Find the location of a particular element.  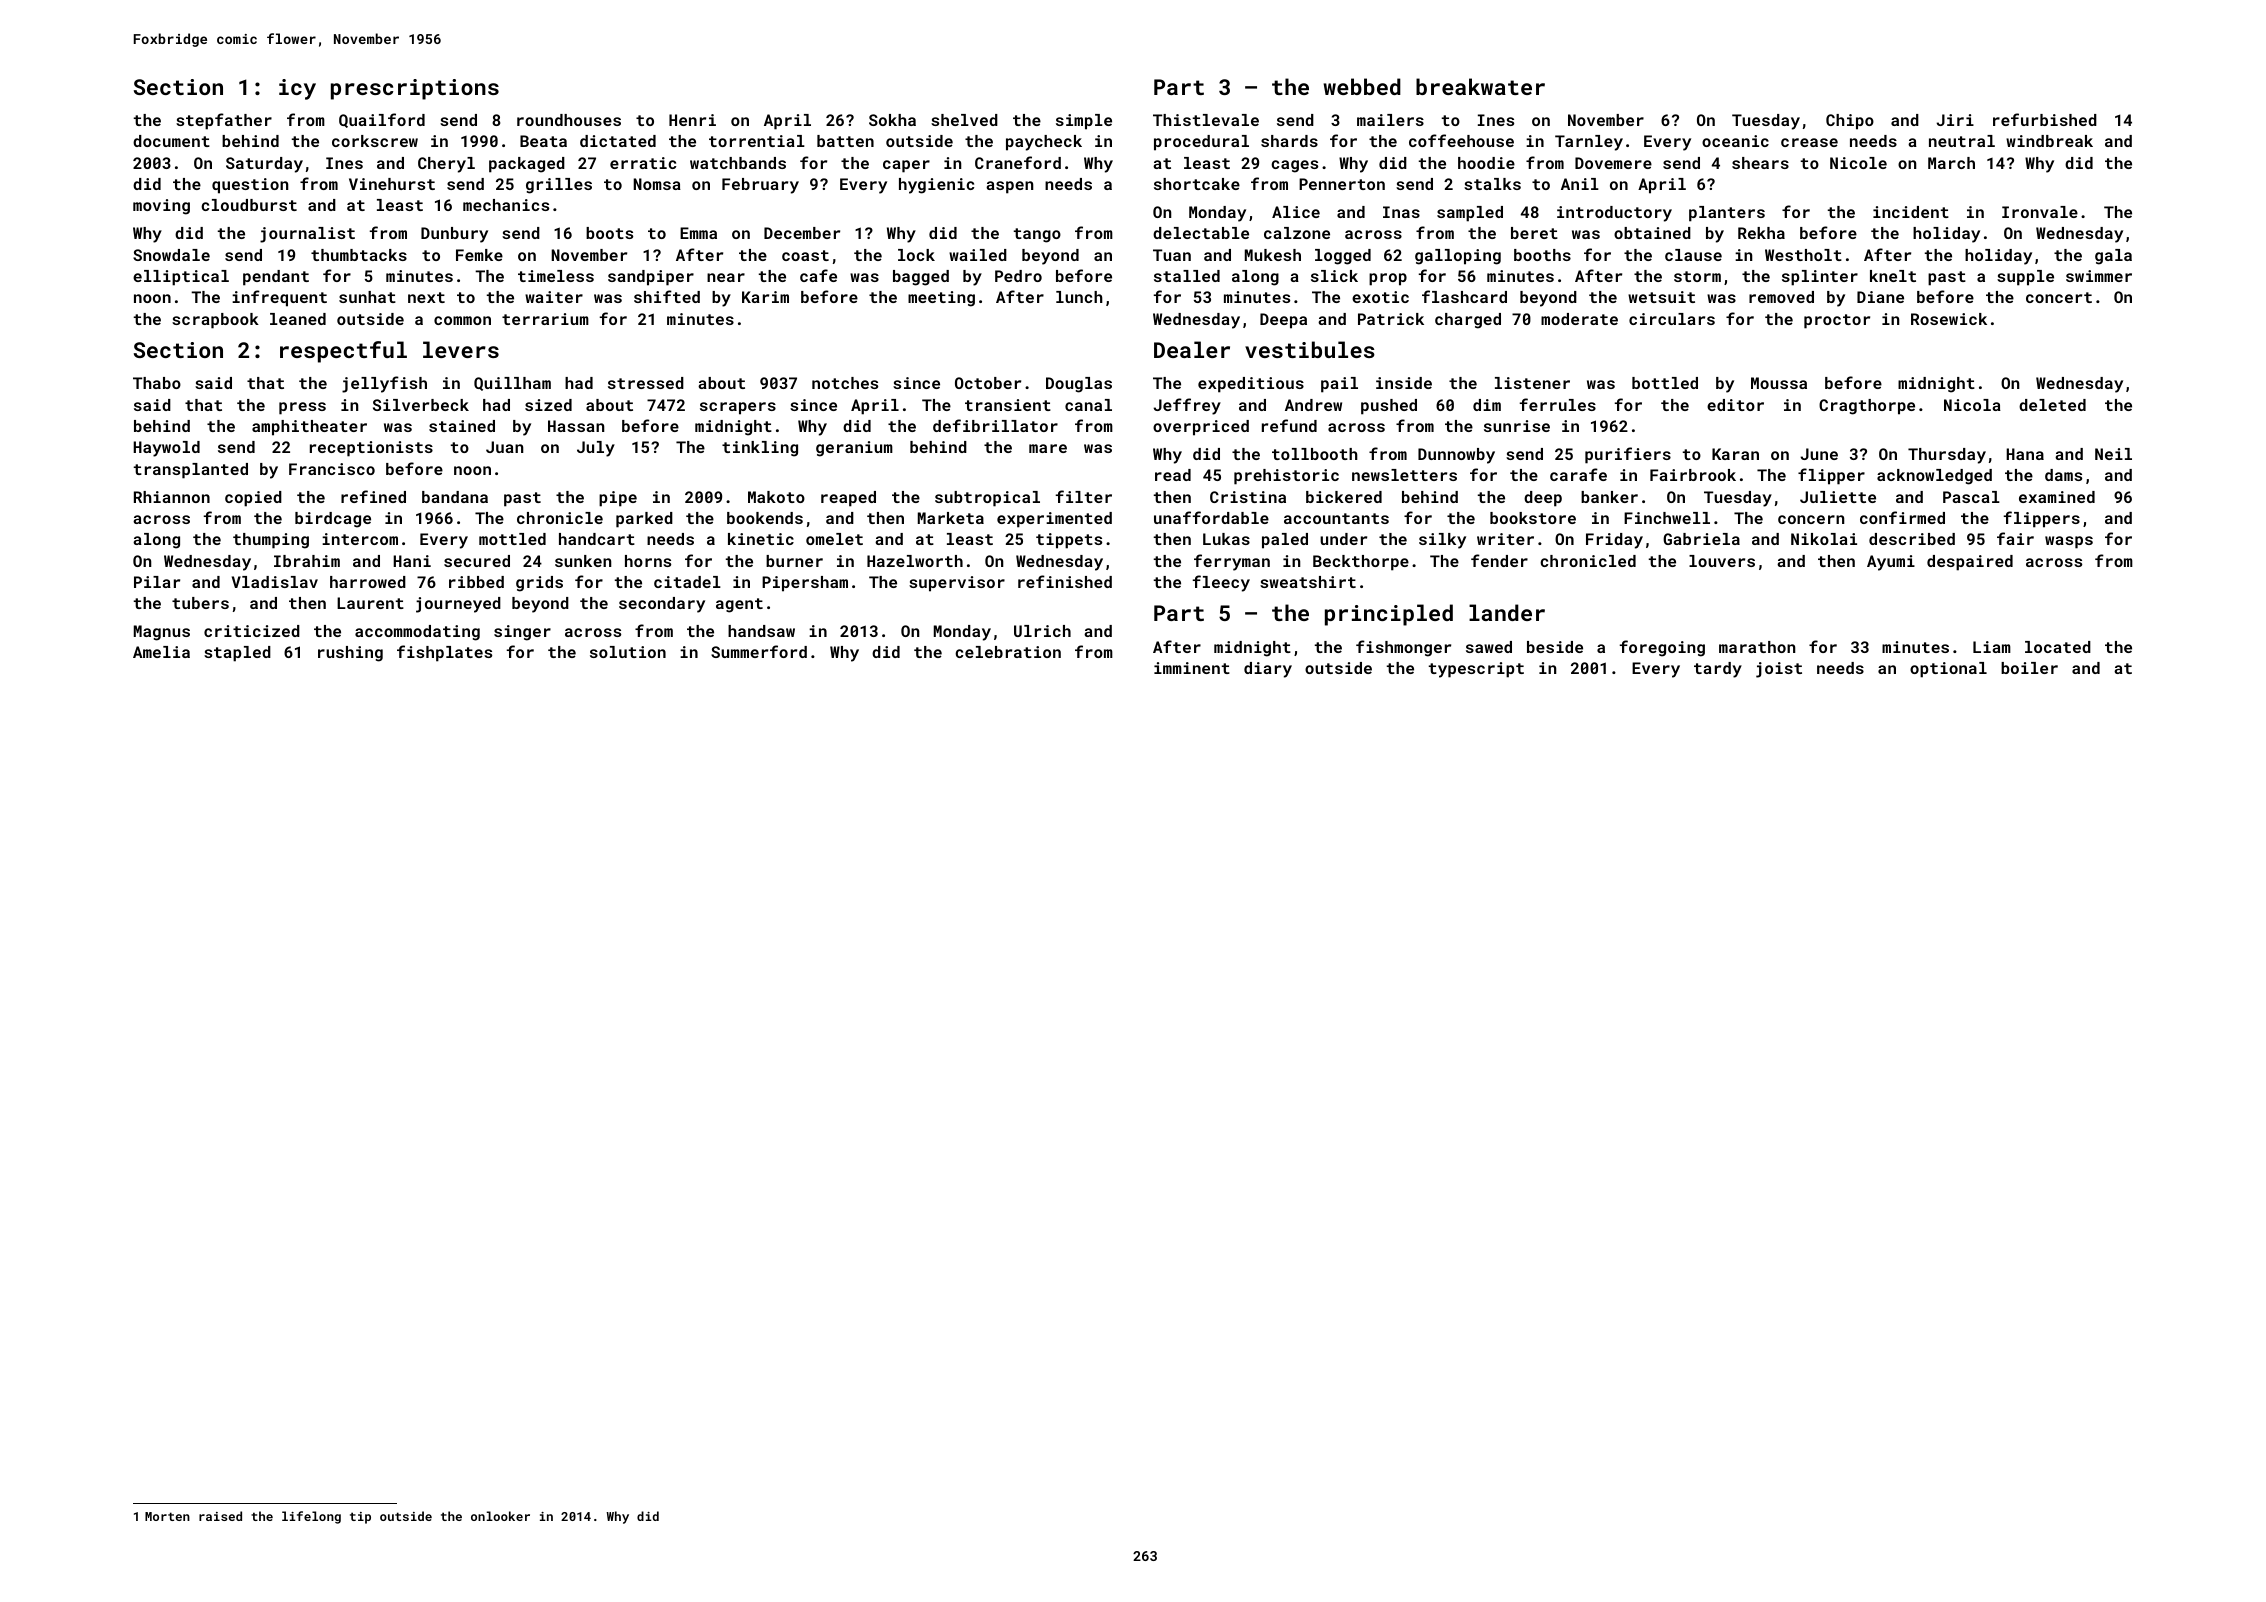

typescript is located at coordinates (1476, 670).
